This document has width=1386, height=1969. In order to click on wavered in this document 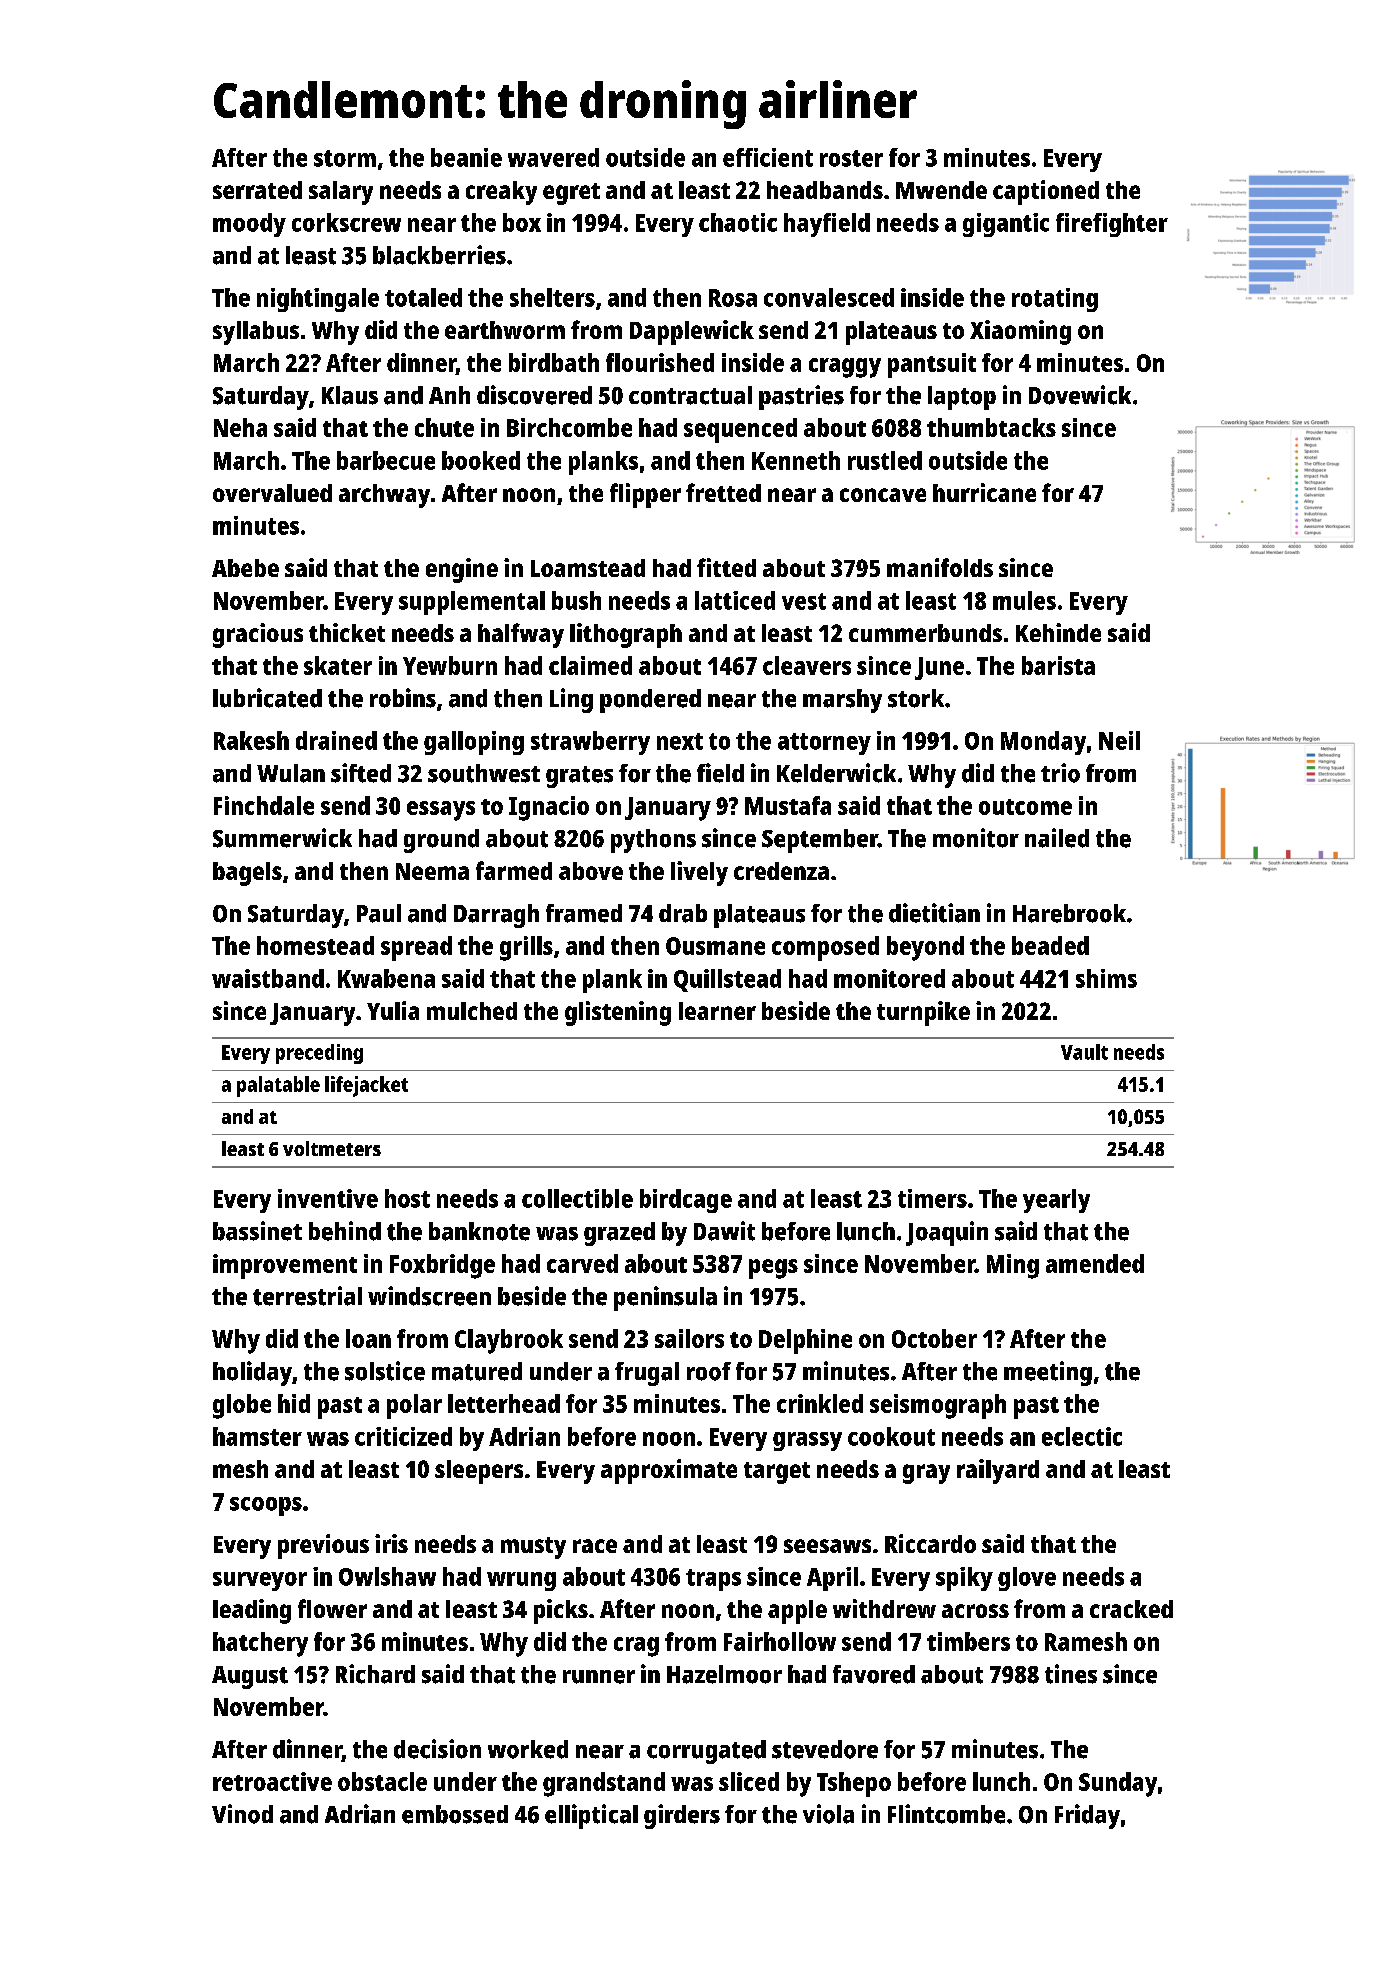, I will do `click(553, 157)`.
